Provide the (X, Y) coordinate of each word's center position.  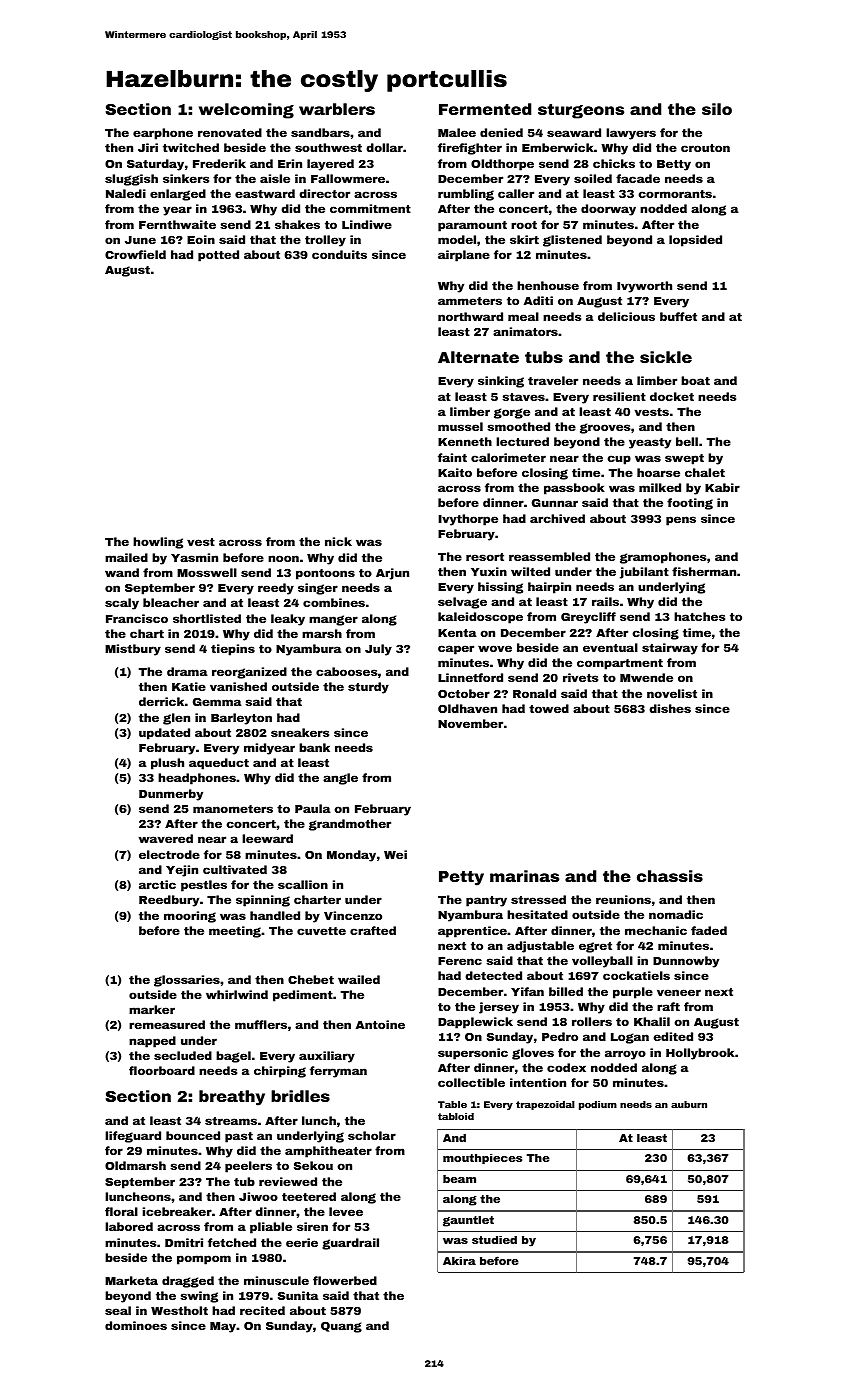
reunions (623, 899)
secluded (183, 1055)
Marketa (131, 1280)
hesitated (537, 914)
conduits (339, 254)
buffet (678, 316)
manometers (233, 809)
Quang (341, 1327)
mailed (126, 557)
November (470, 723)
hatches (699, 616)
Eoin (201, 239)
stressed (538, 899)
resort (485, 557)
